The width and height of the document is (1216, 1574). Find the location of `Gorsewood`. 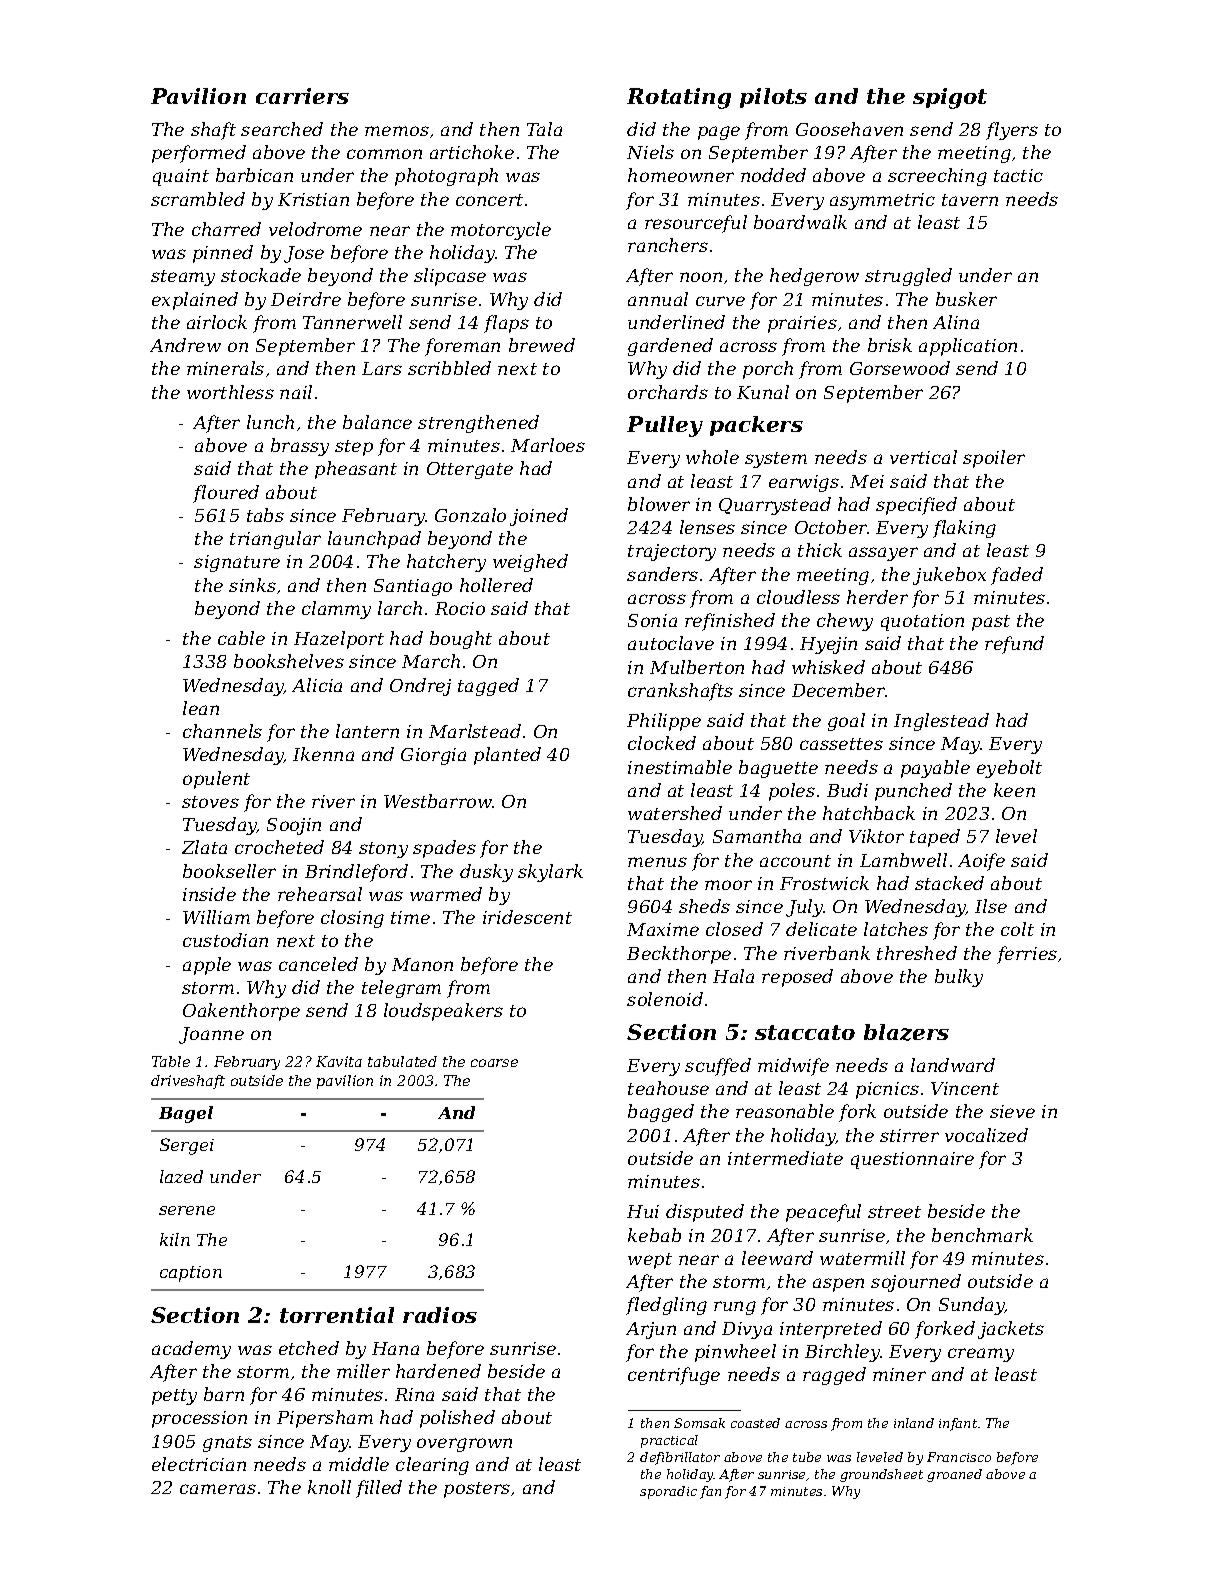

Gorsewood is located at coordinates (900, 368).
